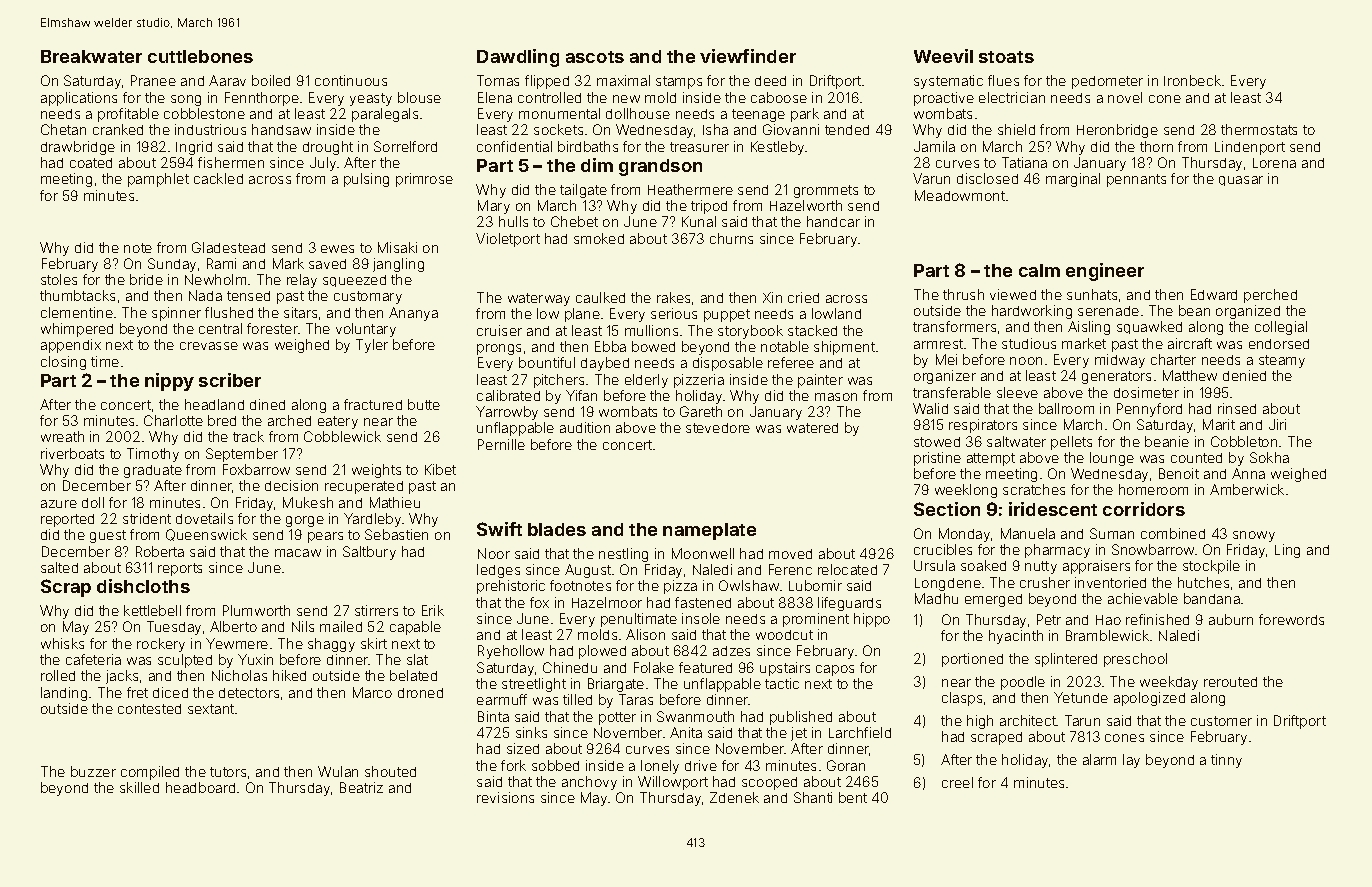 This image has width=1372, height=887. Describe the element at coordinates (369, 553) in the image. I see `Saltbury` at that location.
